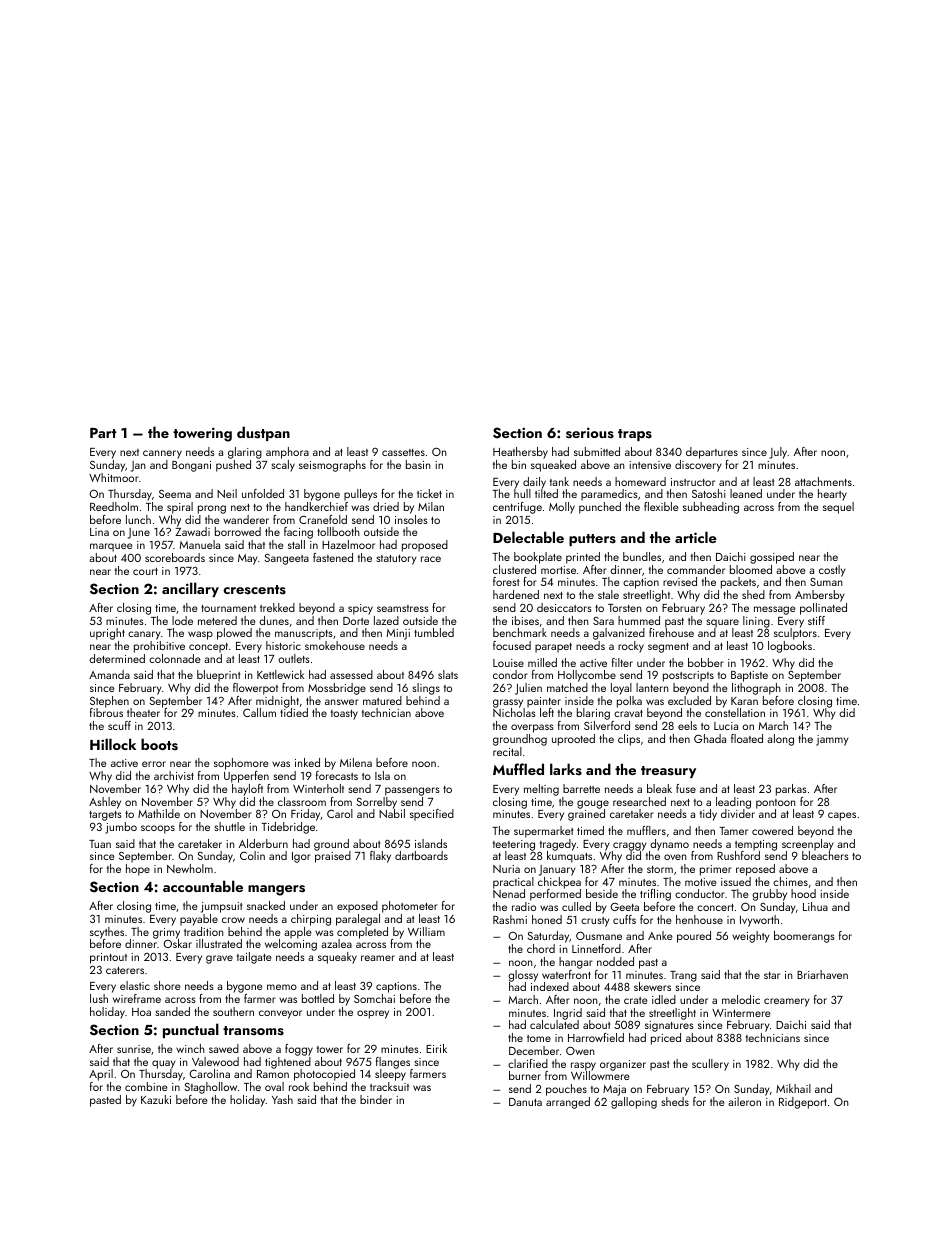  I want to click on Trang, so click(683, 976).
